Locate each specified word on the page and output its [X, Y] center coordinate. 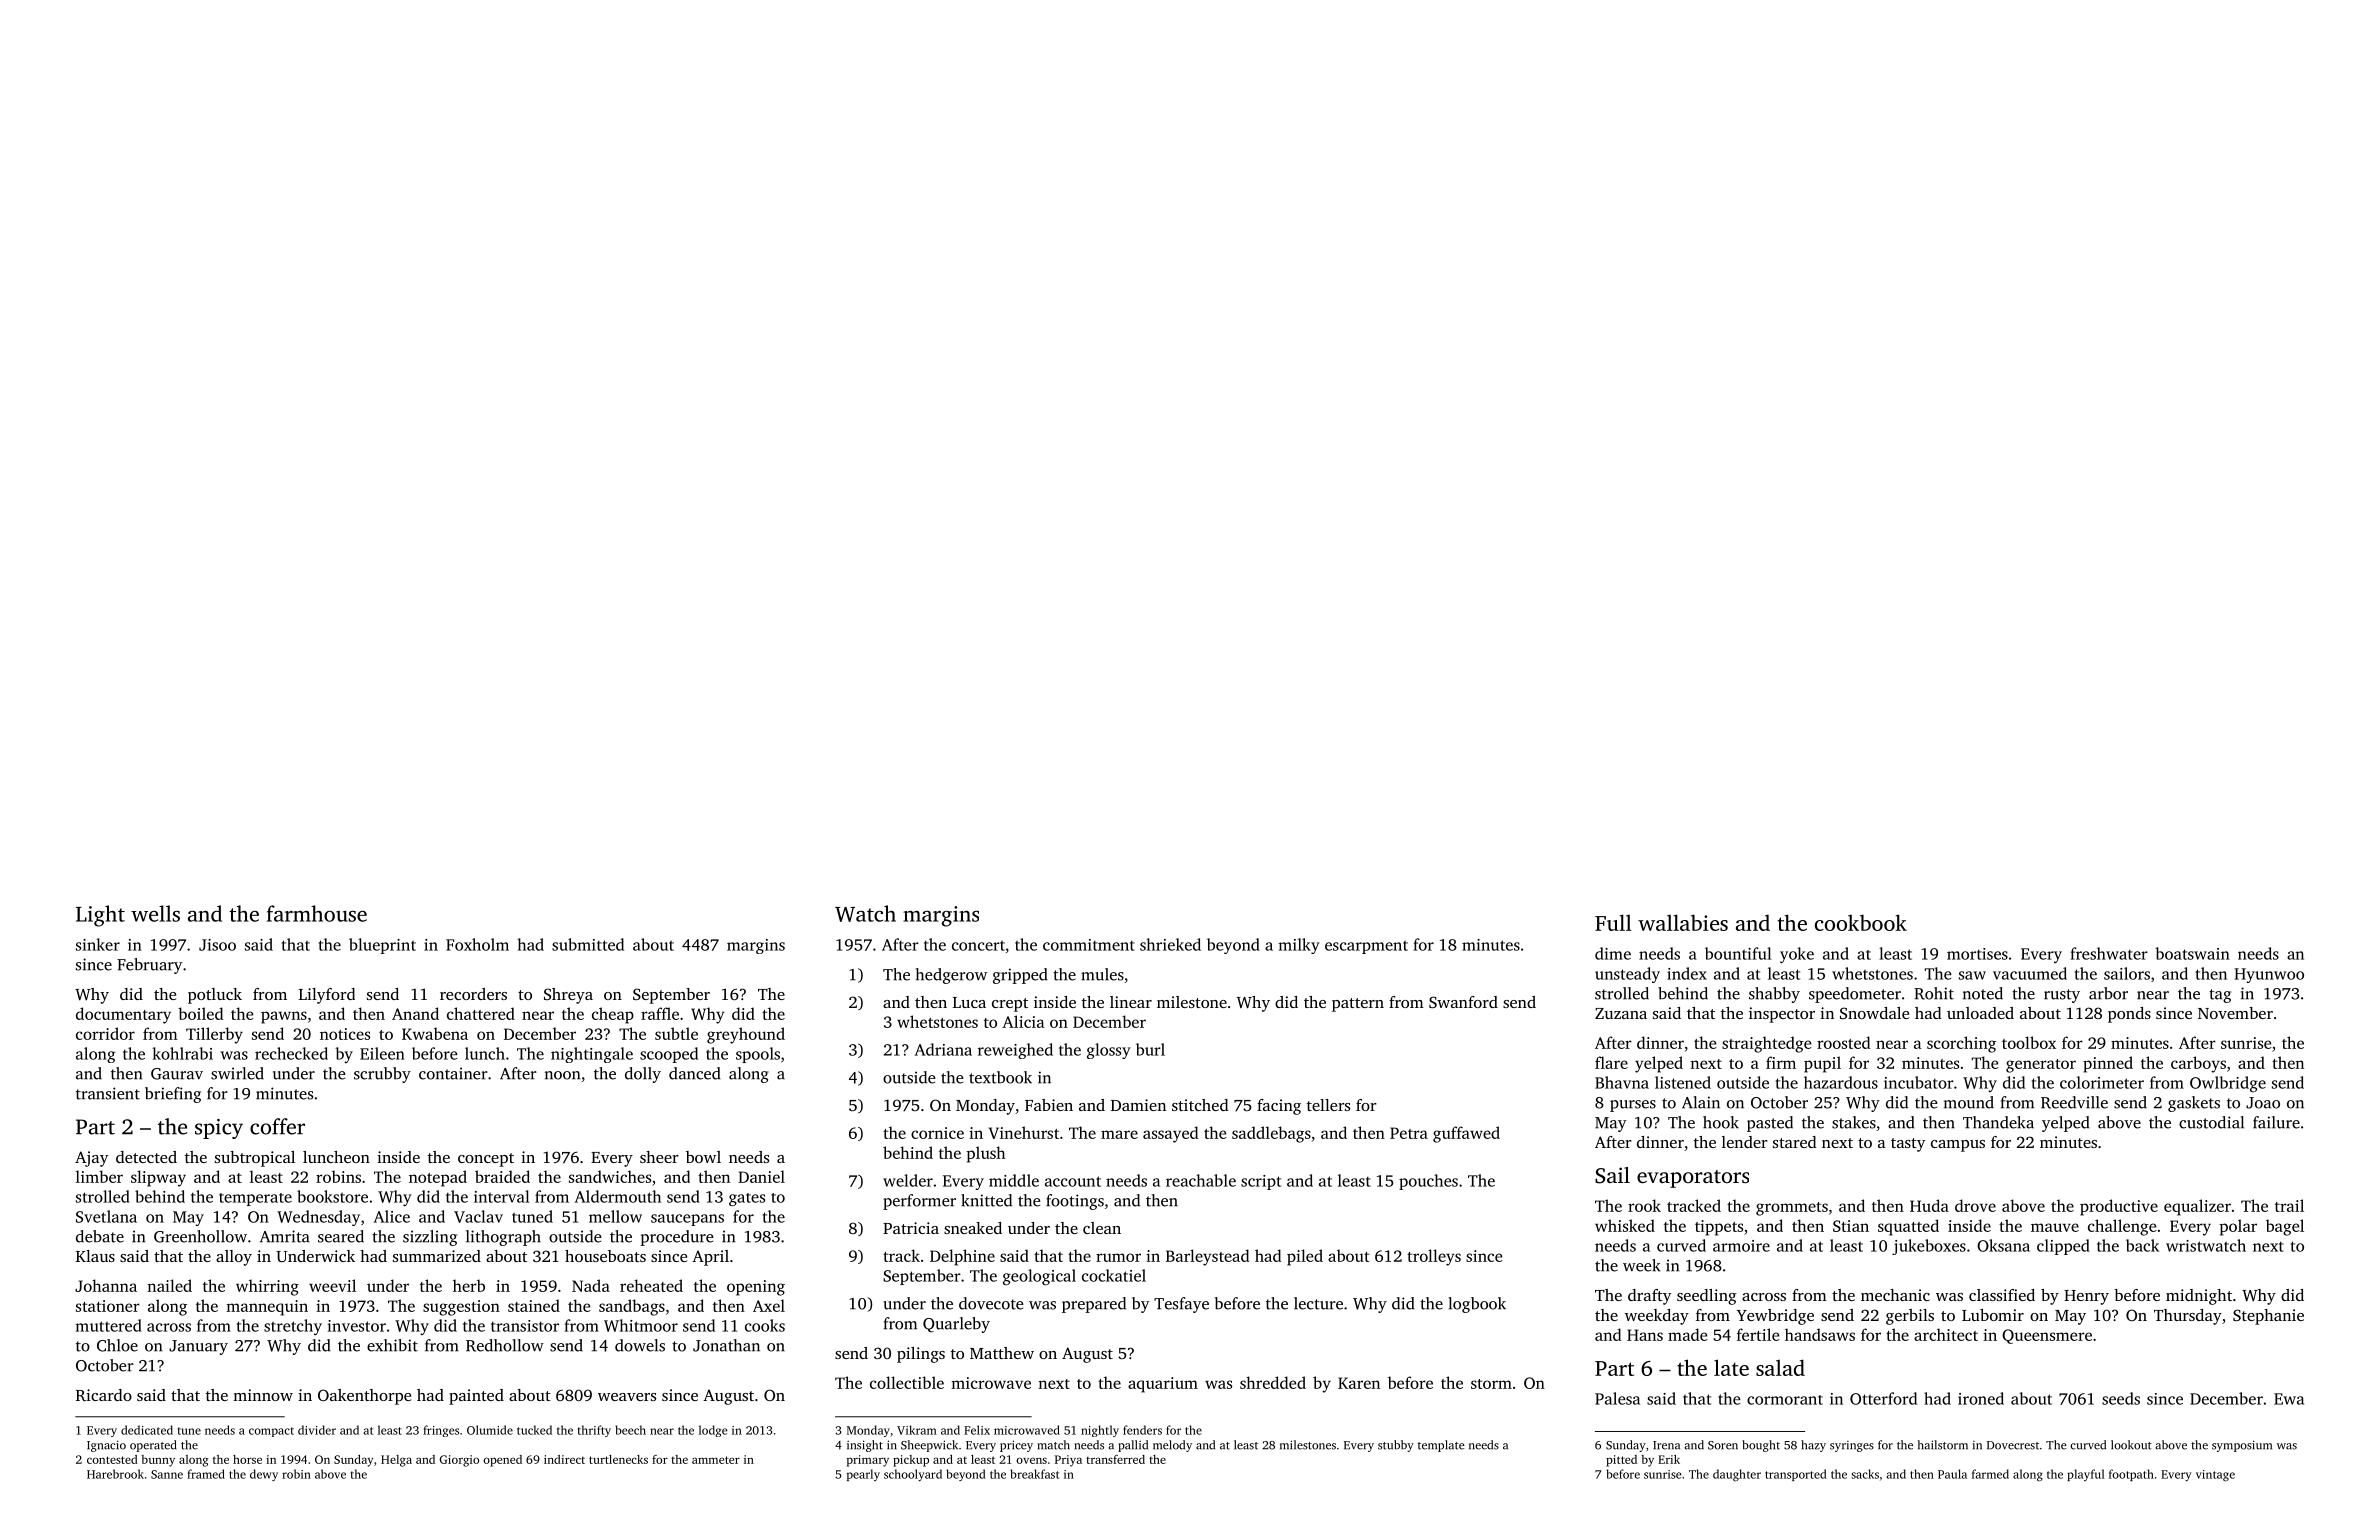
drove [1975, 1205]
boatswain [2192, 953]
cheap [613, 1015]
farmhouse [317, 913]
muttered [109, 1325]
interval [501, 1196]
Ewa [2289, 1399]
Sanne [167, 1474]
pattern [1358, 1005]
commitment [1089, 945]
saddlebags [1271, 1134]
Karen [1359, 1383]
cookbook [1861, 922]
